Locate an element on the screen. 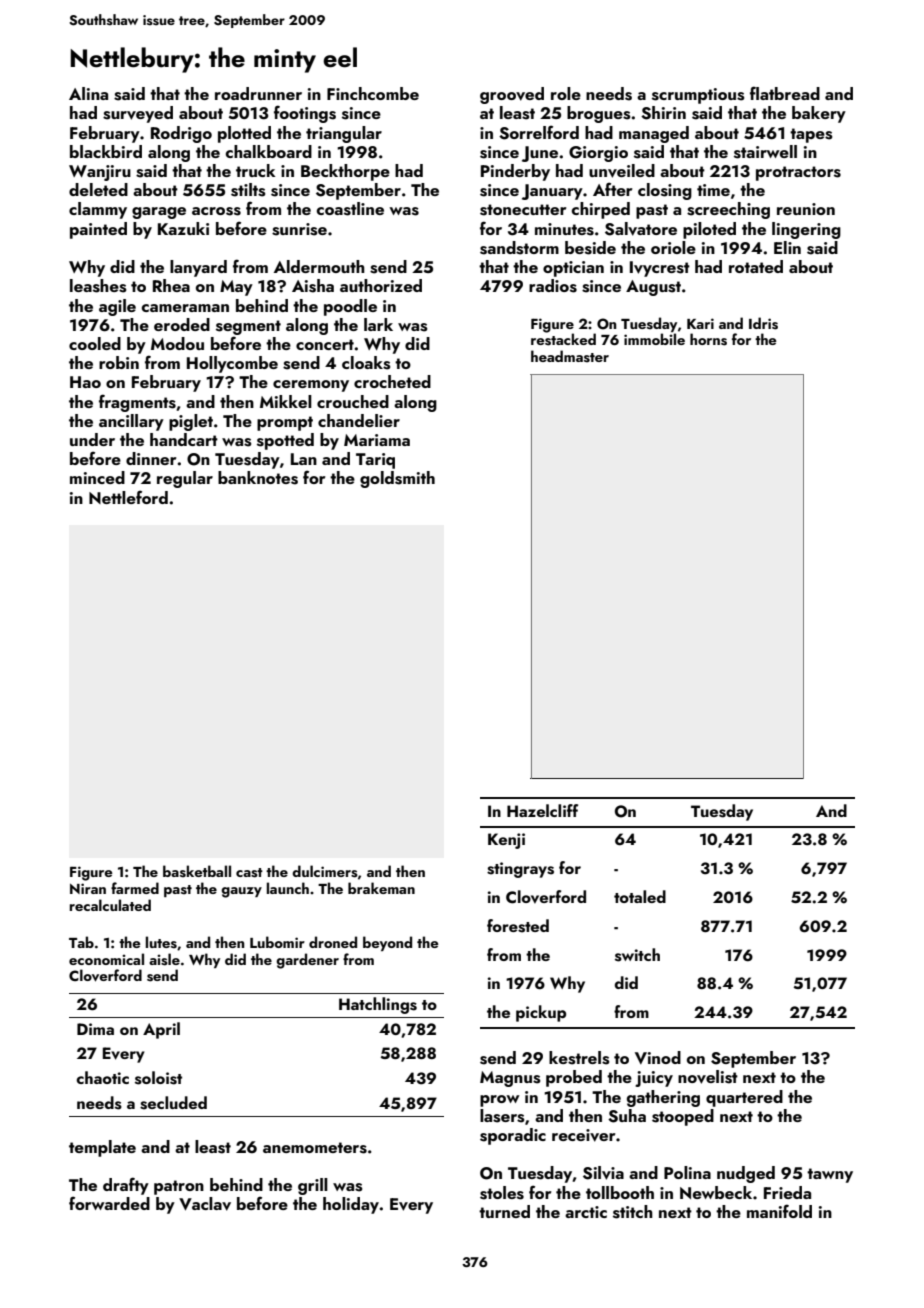  Hatchlings is located at coordinates (378, 1005).
